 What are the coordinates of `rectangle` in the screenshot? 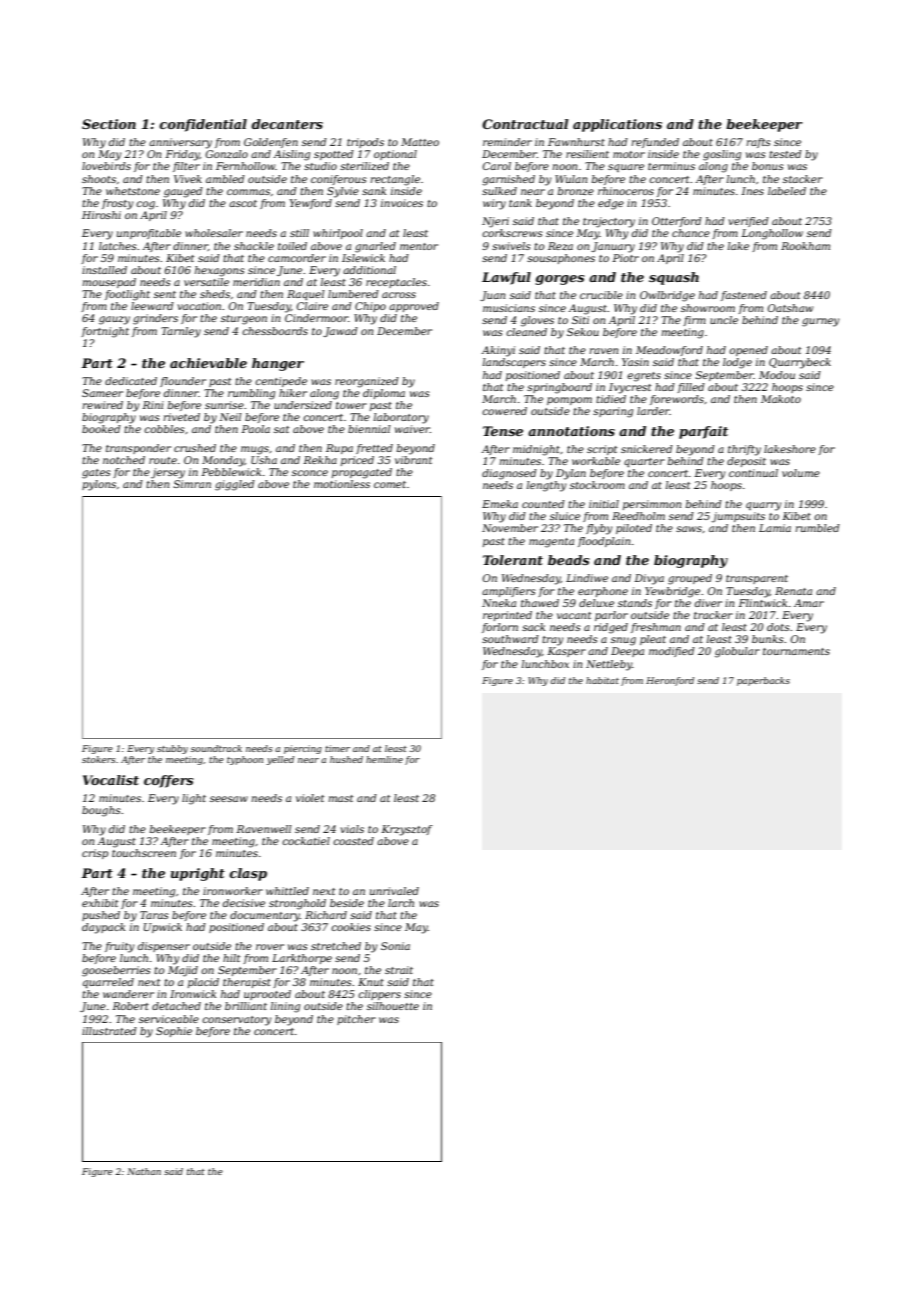 It's located at (395, 180).
